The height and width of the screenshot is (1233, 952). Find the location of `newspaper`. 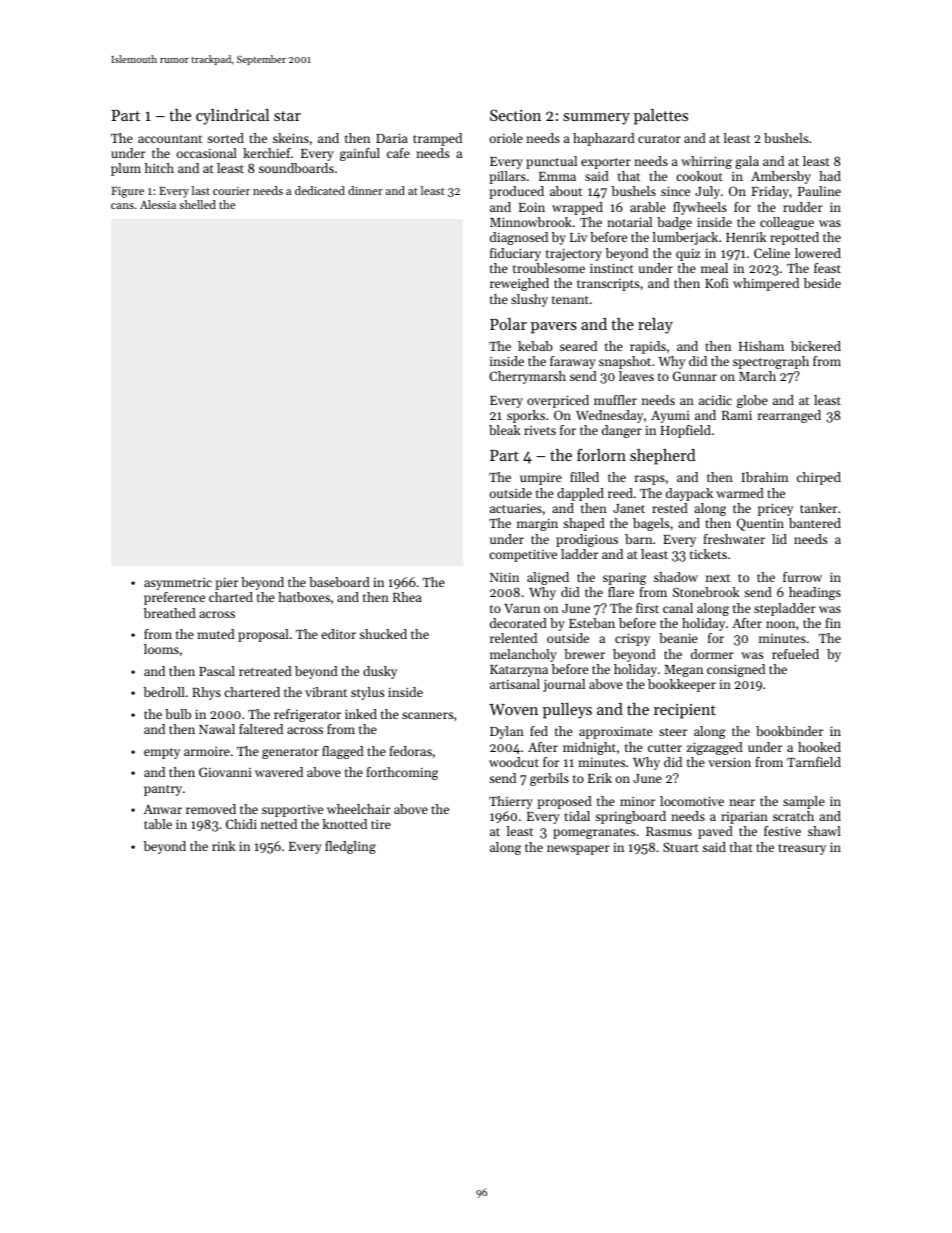

newspaper is located at coordinates (578, 850).
